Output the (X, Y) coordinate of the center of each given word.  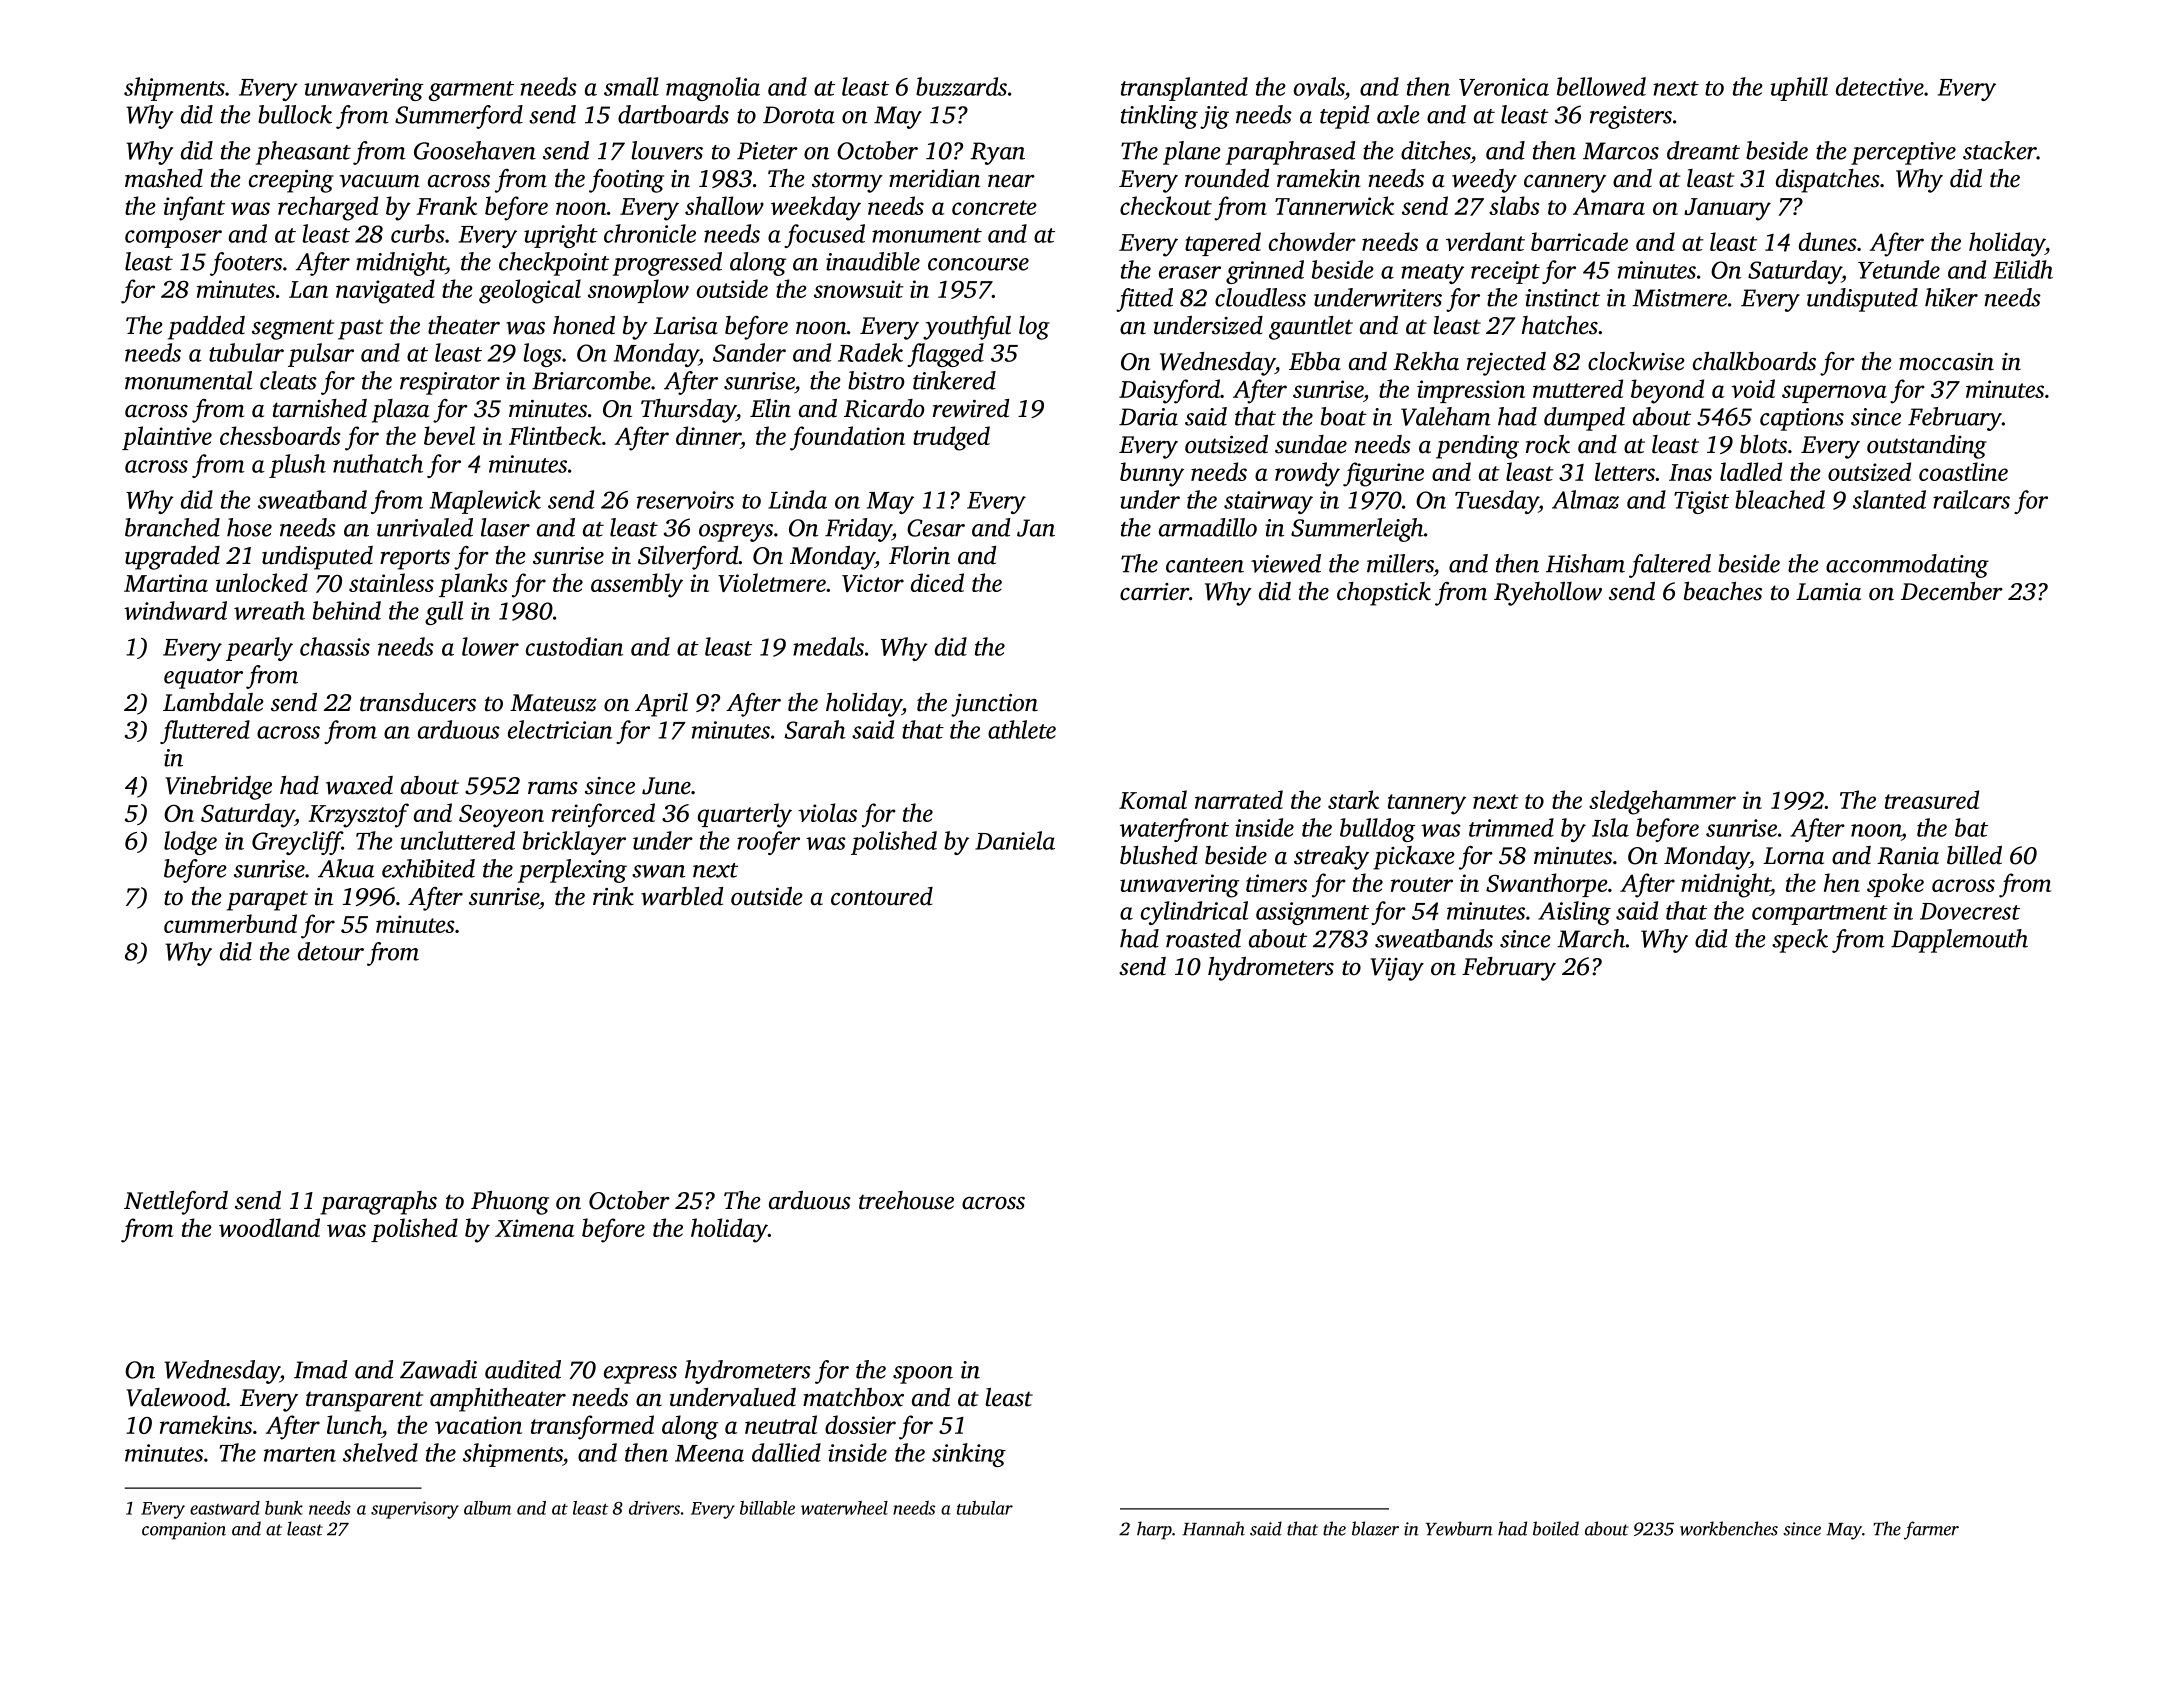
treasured (1932, 799)
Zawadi (438, 1369)
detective (1880, 86)
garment (471, 91)
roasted (1203, 938)
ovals (1319, 86)
